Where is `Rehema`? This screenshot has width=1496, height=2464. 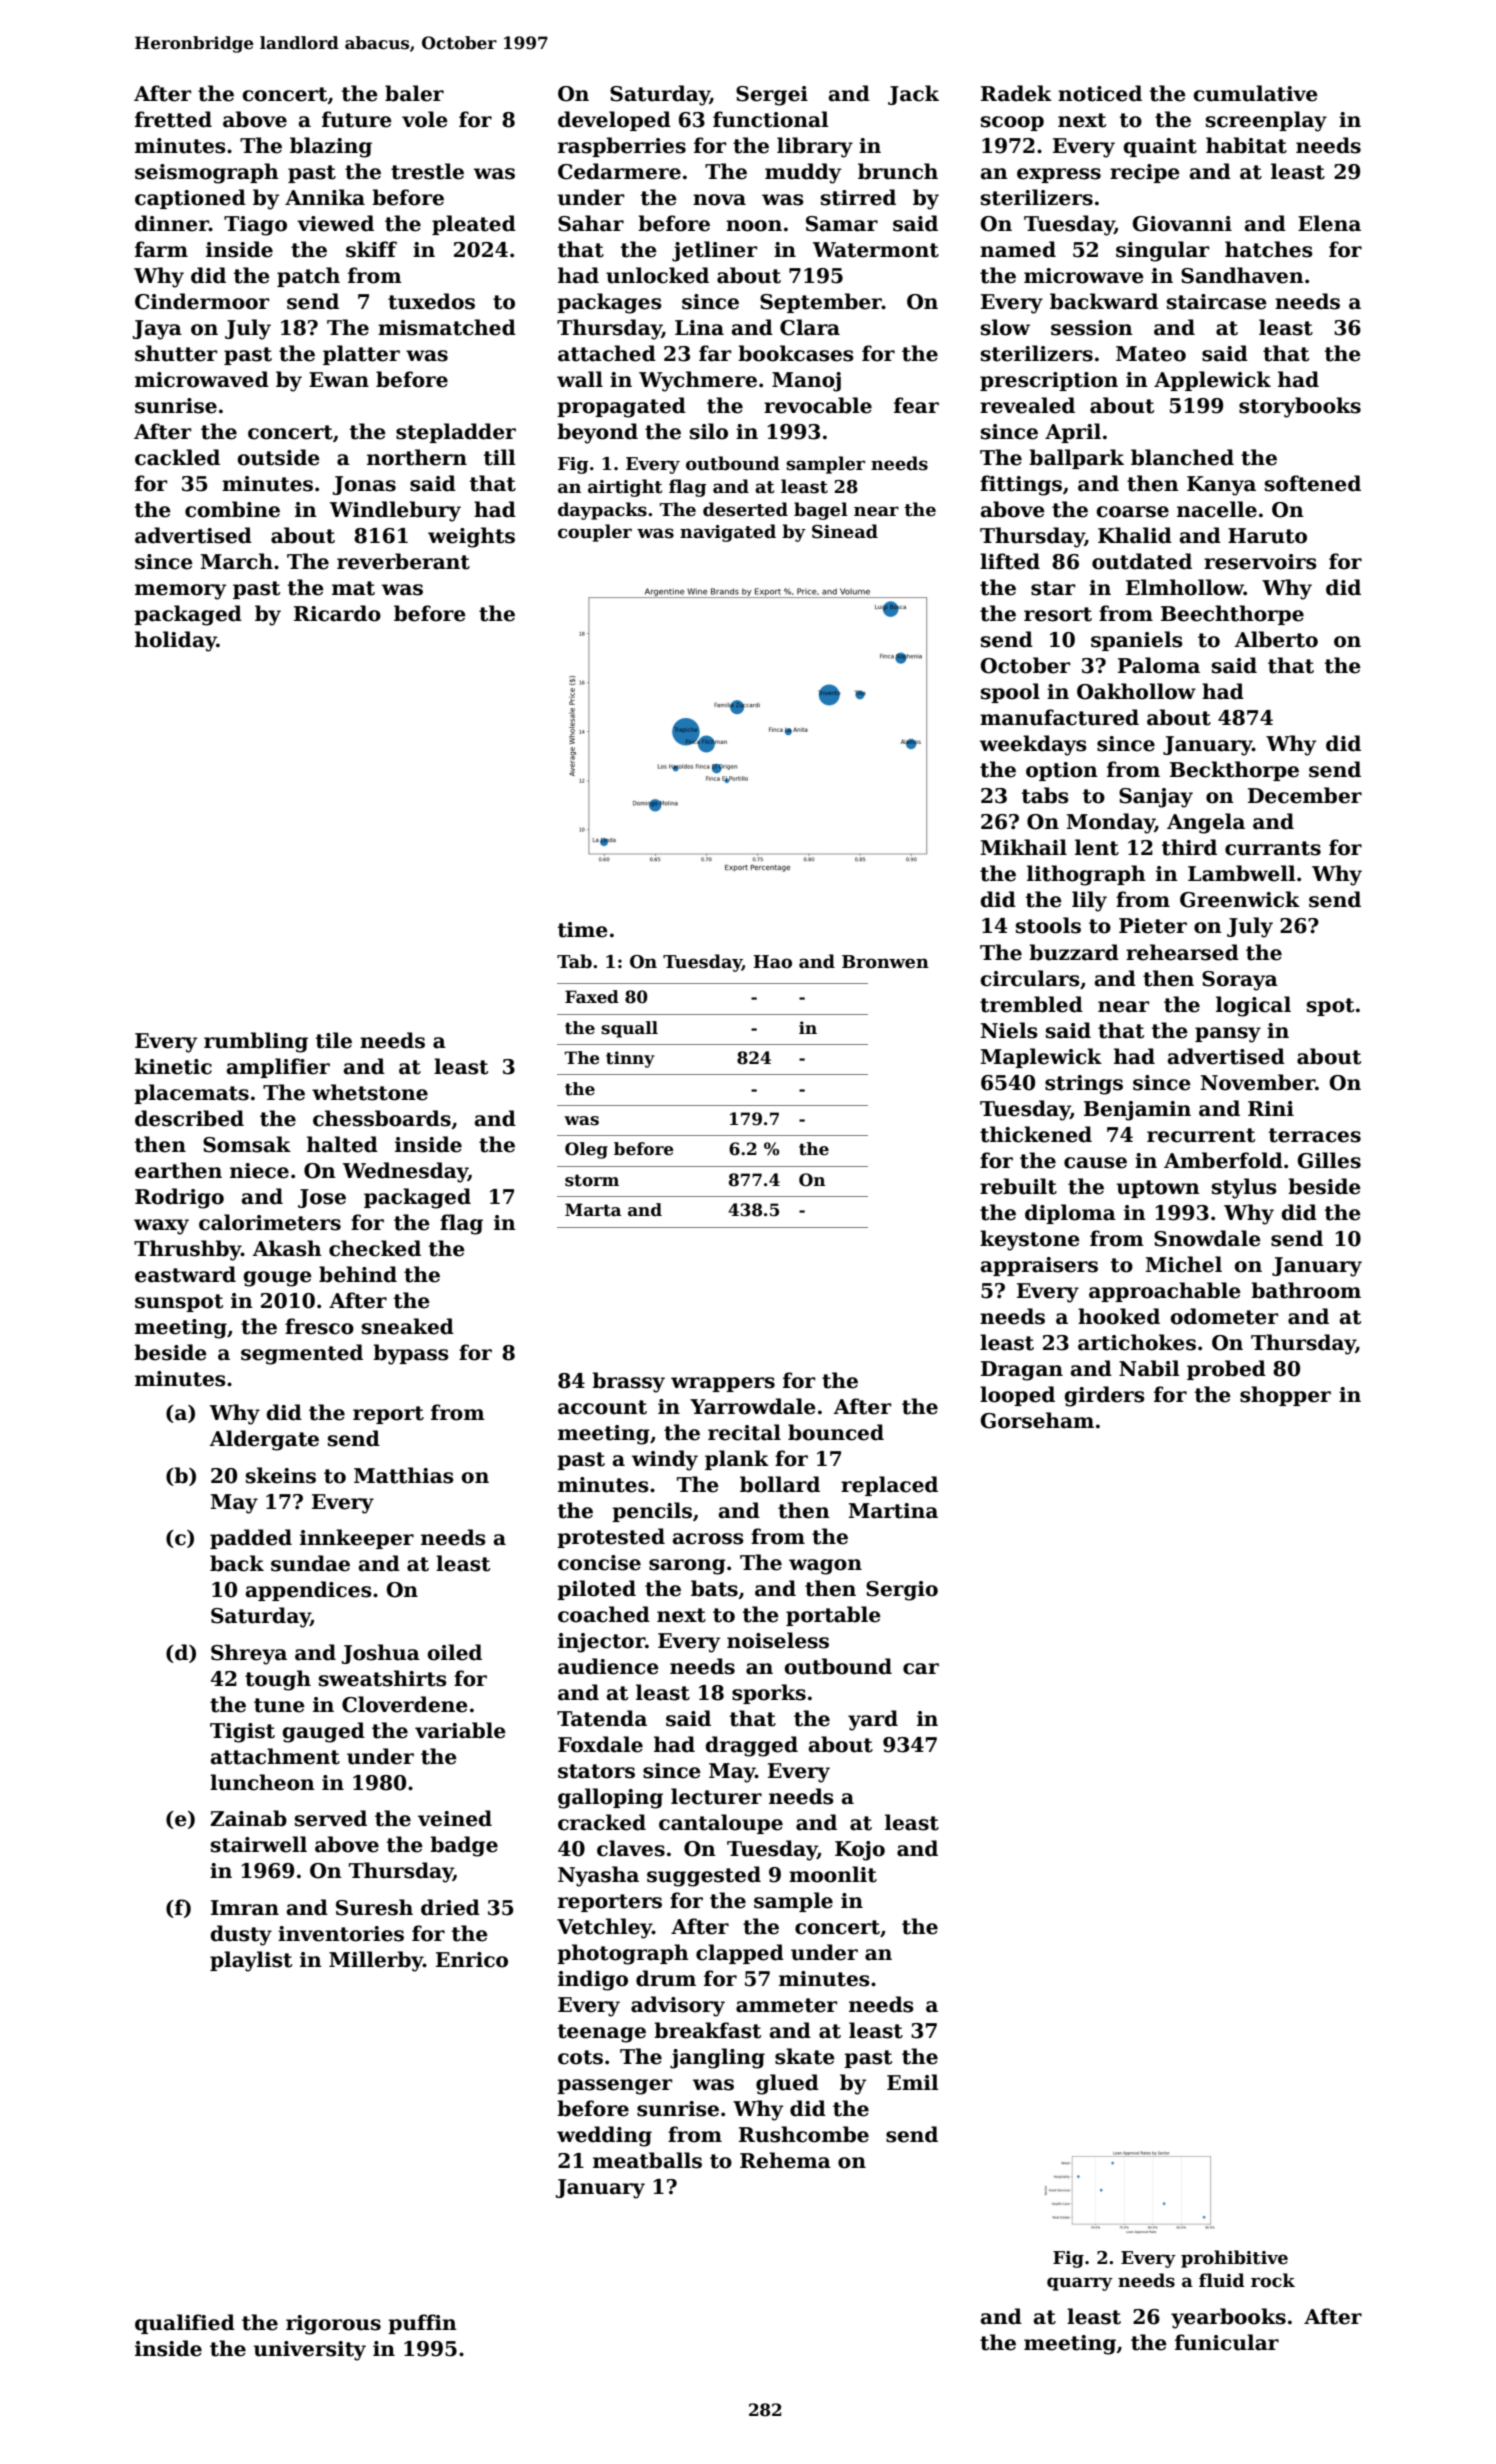 Rehema is located at coordinates (785, 2160).
